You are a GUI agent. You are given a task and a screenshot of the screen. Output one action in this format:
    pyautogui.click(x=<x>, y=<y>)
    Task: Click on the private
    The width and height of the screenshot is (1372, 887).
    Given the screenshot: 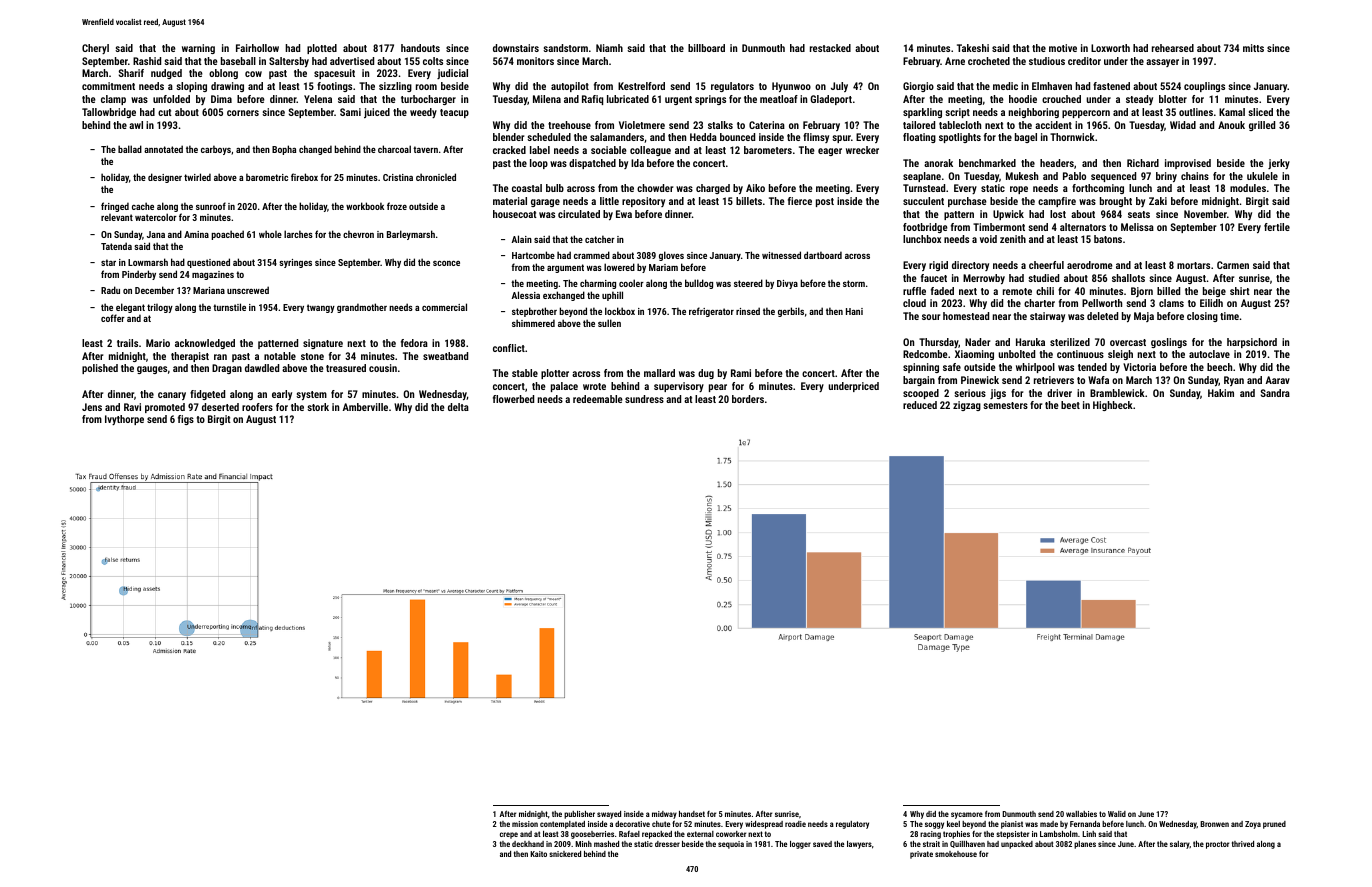 What is the action you would take?
    pyautogui.click(x=921, y=855)
